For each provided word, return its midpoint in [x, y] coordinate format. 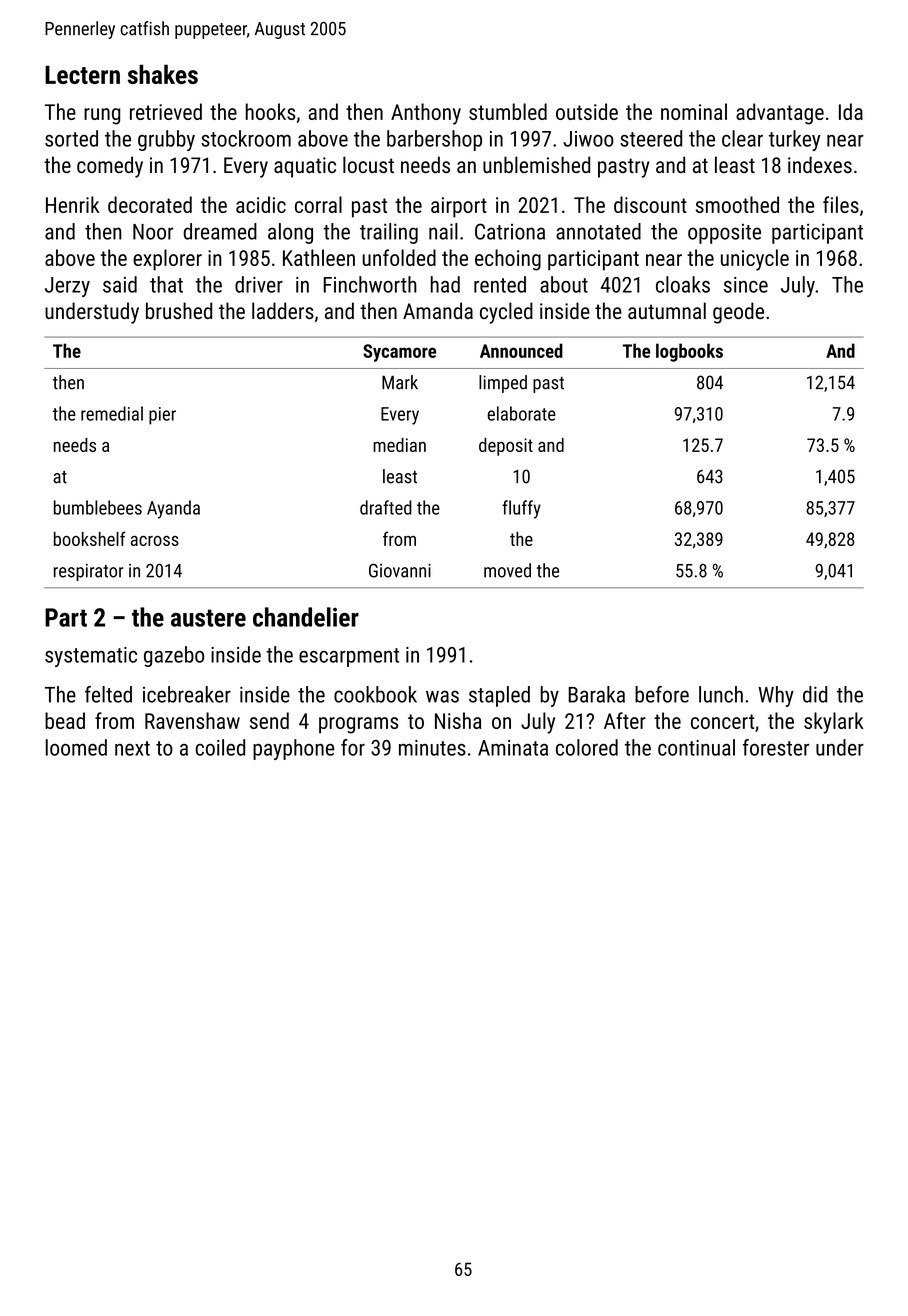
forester [776, 747]
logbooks [689, 352]
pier [162, 416]
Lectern [82, 74]
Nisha [458, 720]
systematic [91, 657]
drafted [386, 507]
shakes [163, 74]
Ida [851, 111]
